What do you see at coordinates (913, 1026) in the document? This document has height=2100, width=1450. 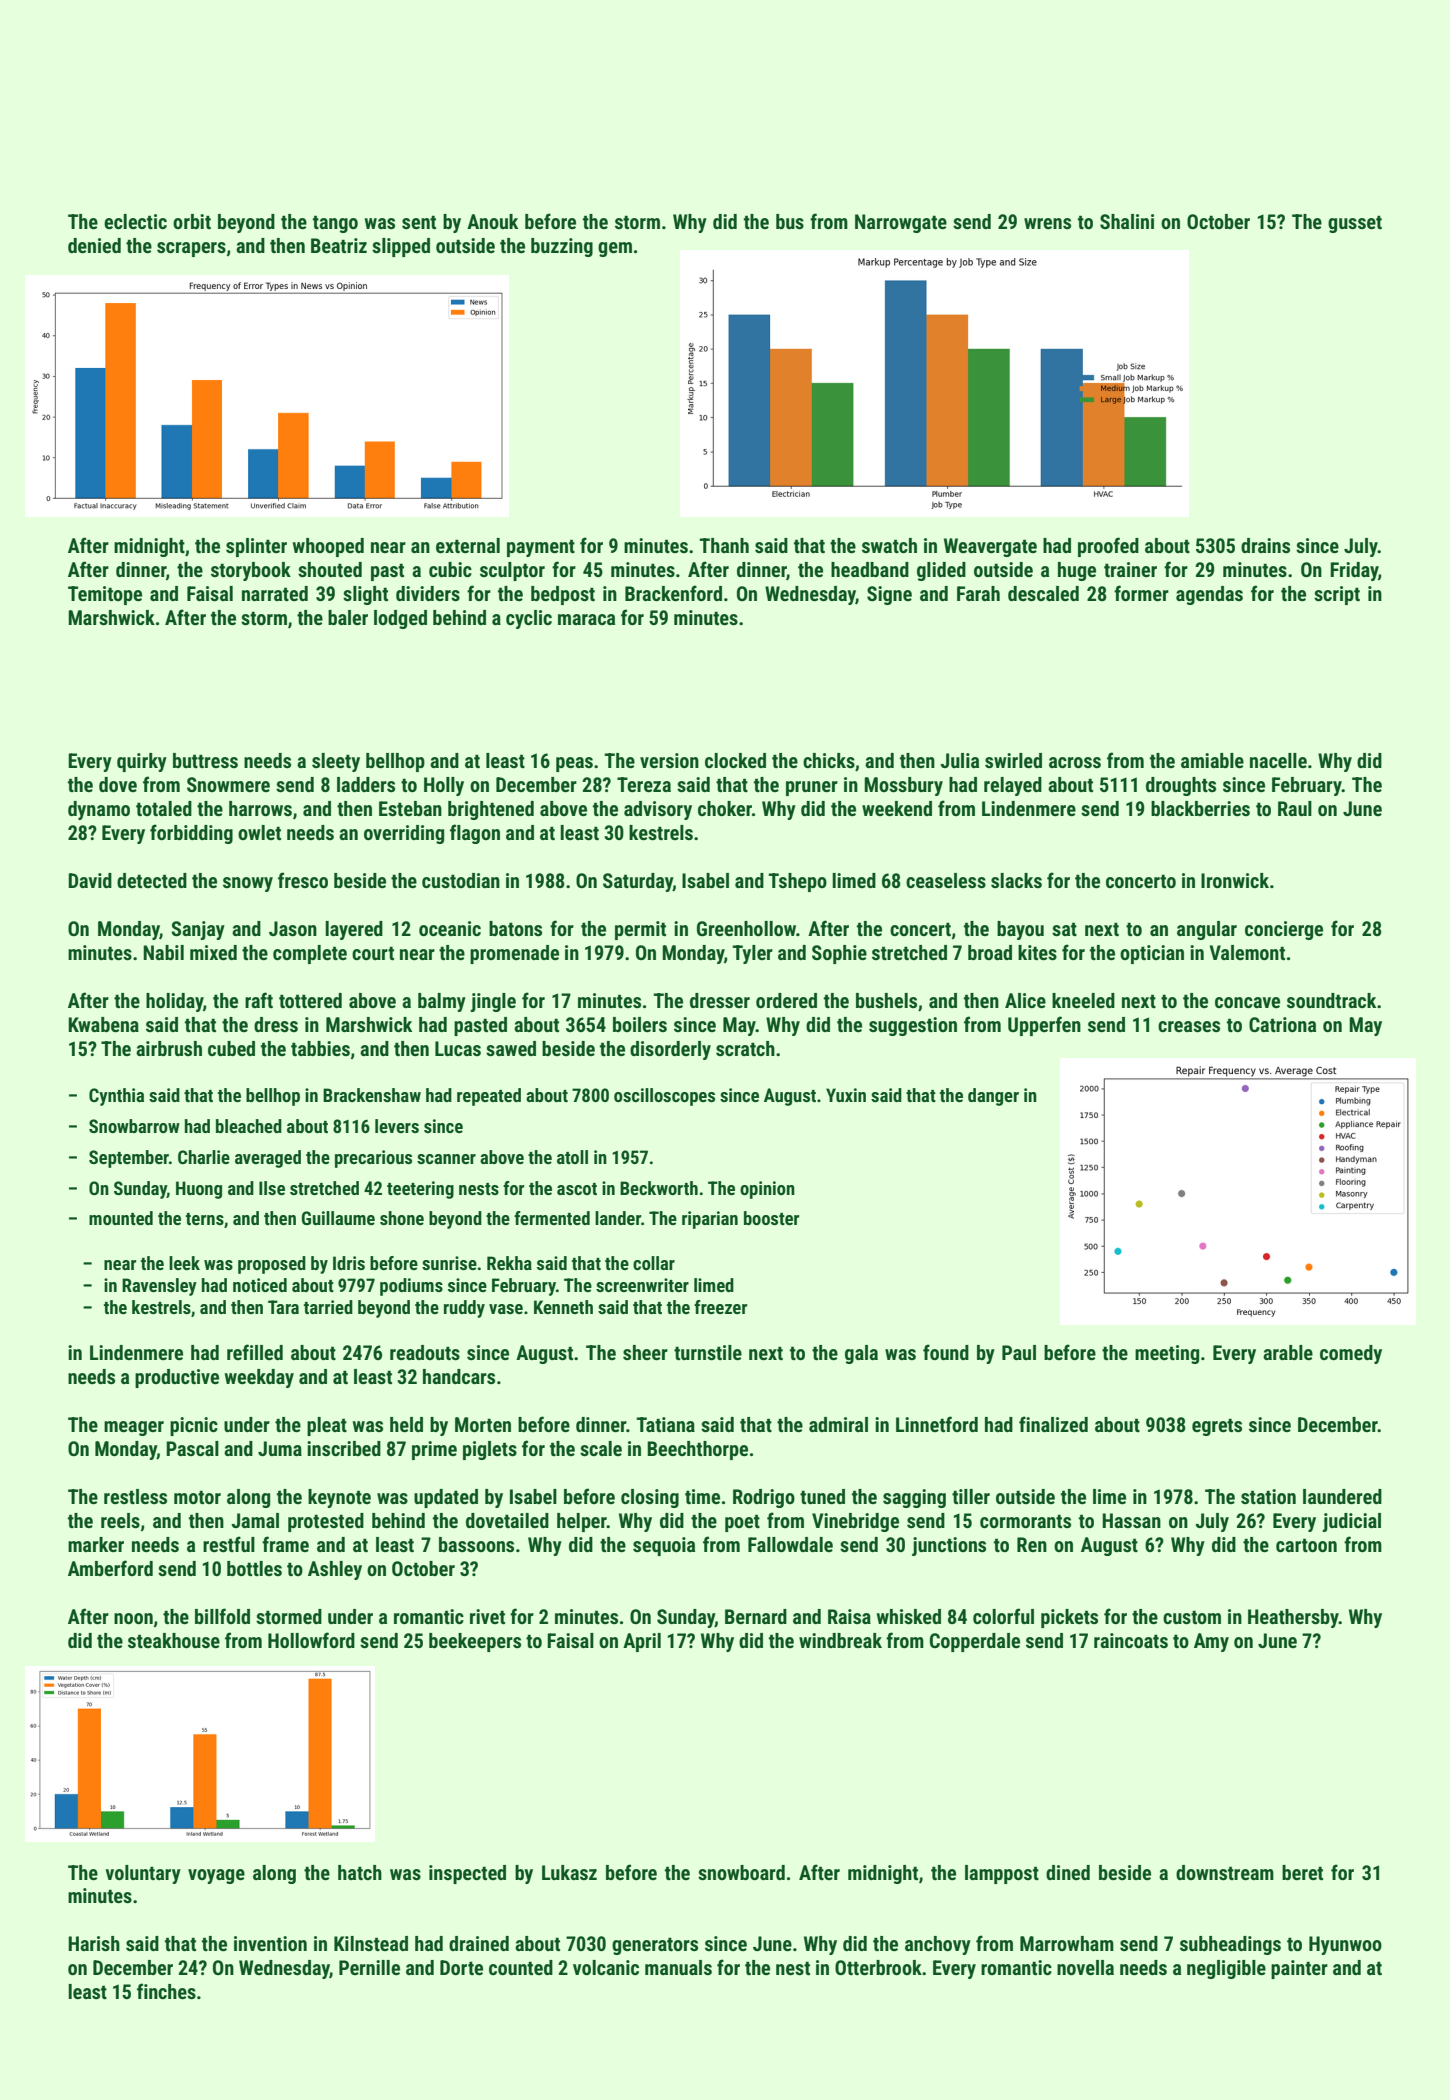 I see `suggestion` at bounding box center [913, 1026].
